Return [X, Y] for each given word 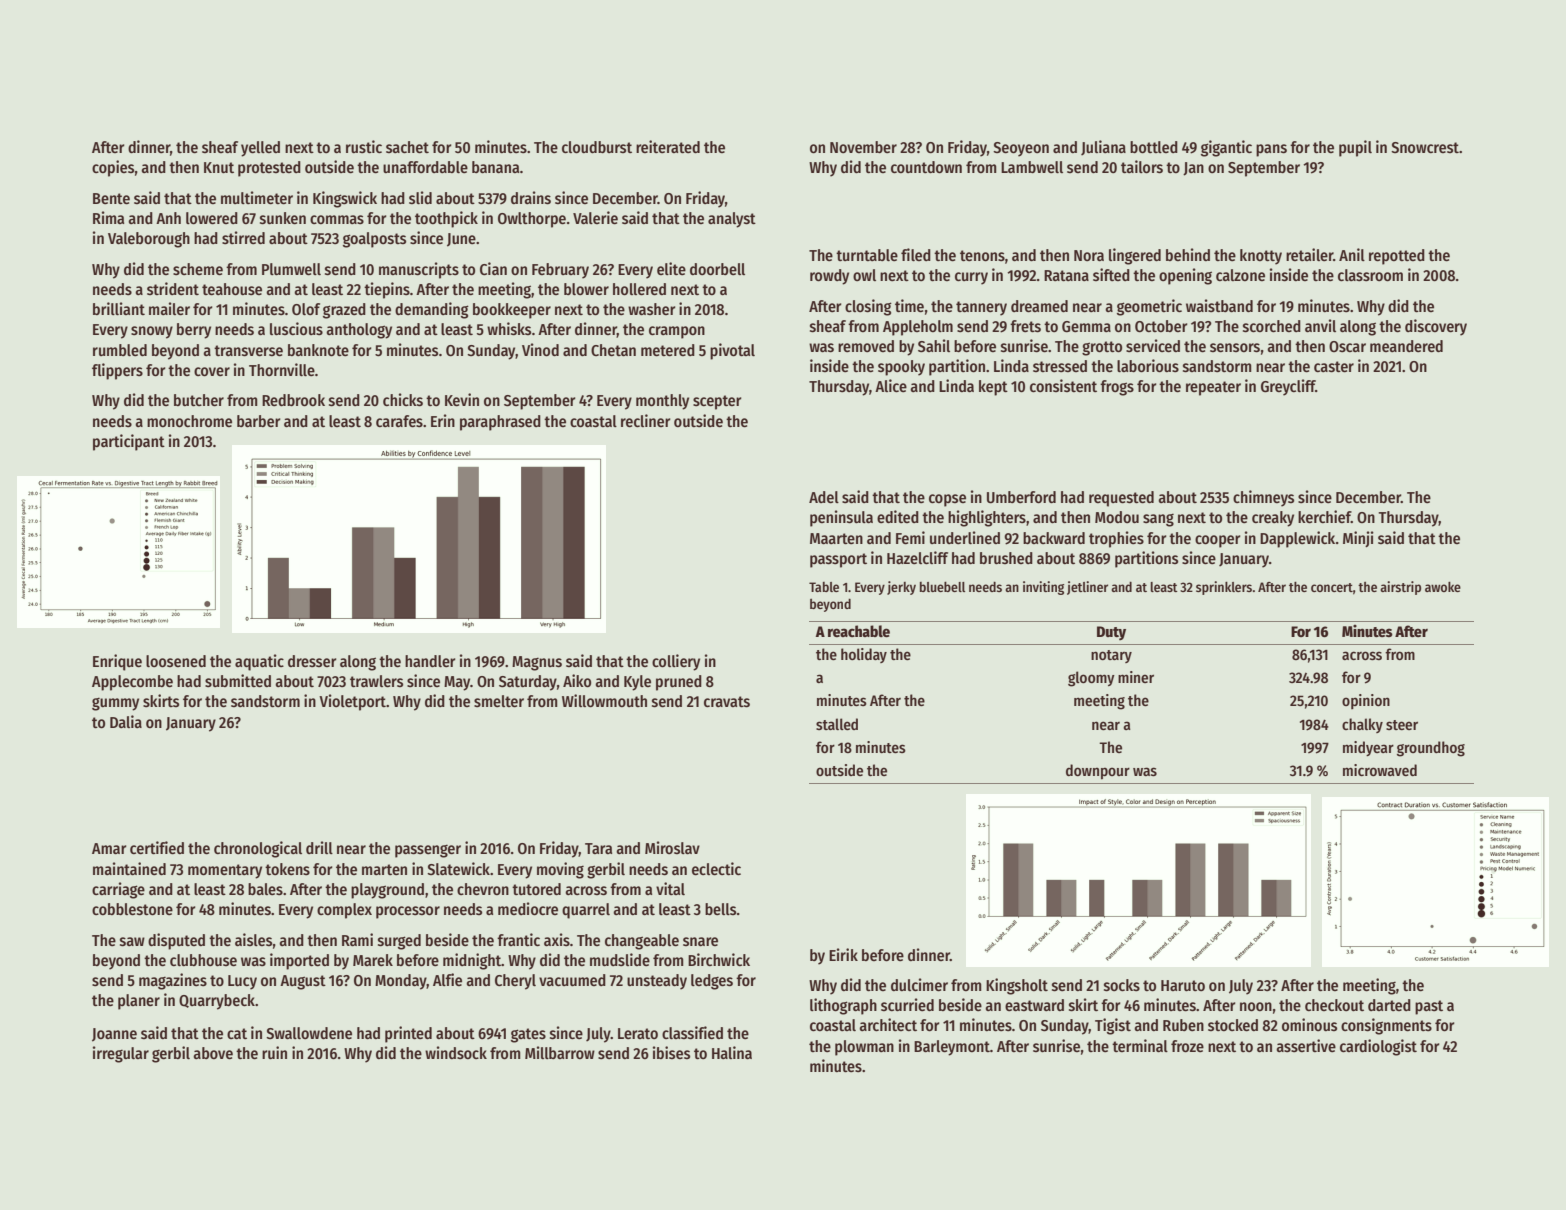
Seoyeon [1021, 149]
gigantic [1226, 148]
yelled [260, 149]
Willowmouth [604, 701]
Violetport [352, 702]
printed [408, 1034]
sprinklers [1224, 588]
